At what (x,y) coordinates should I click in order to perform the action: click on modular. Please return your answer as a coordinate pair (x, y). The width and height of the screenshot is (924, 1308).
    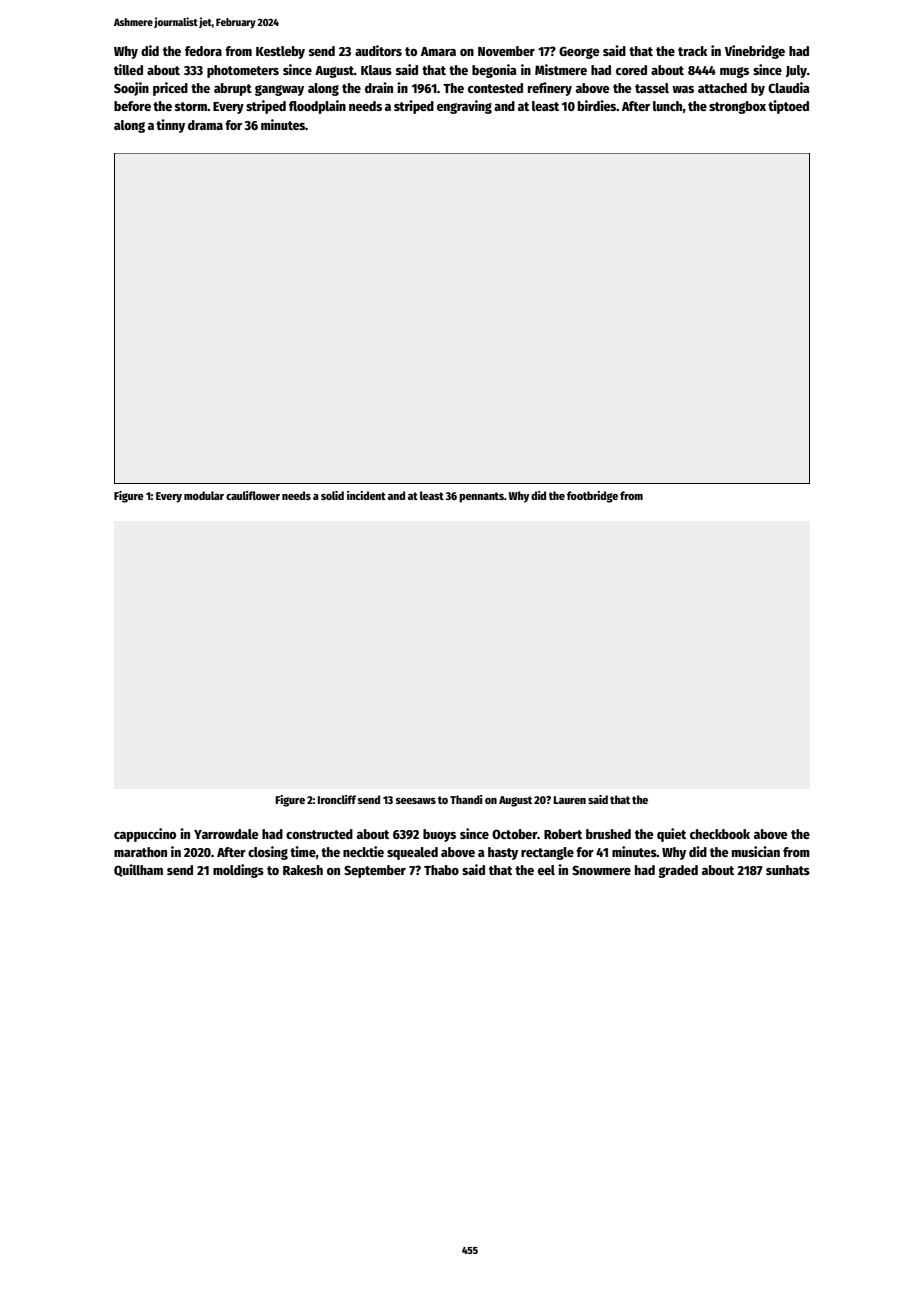
    Looking at the image, I should click on (204, 495).
